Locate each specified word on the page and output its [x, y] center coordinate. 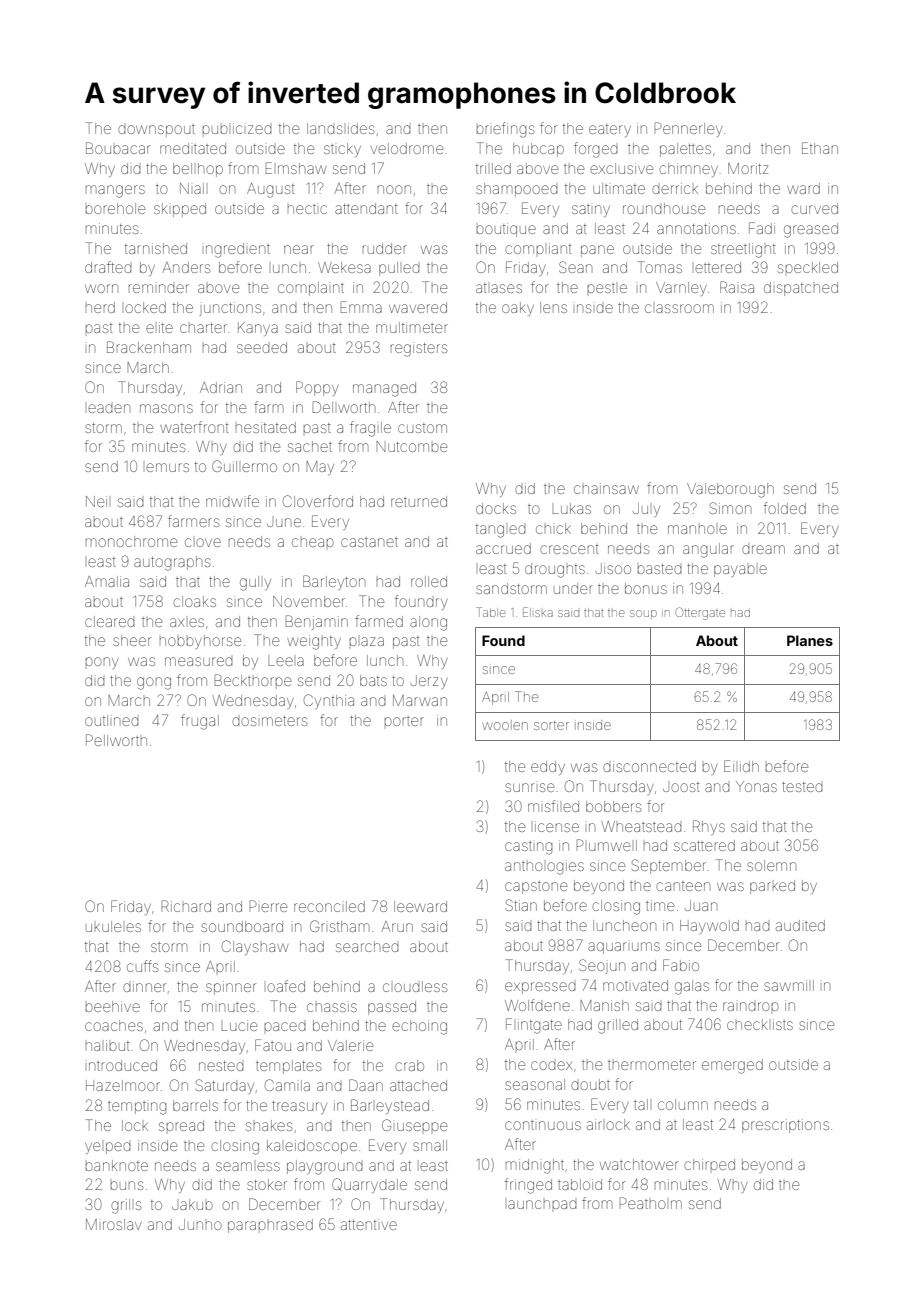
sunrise [529, 787]
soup [643, 614]
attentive [369, 1225]
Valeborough [730, 490]
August [271, 190]
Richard [186, 906]
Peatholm [650, 1203]
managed [384, 389]
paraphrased [270, 1226]
